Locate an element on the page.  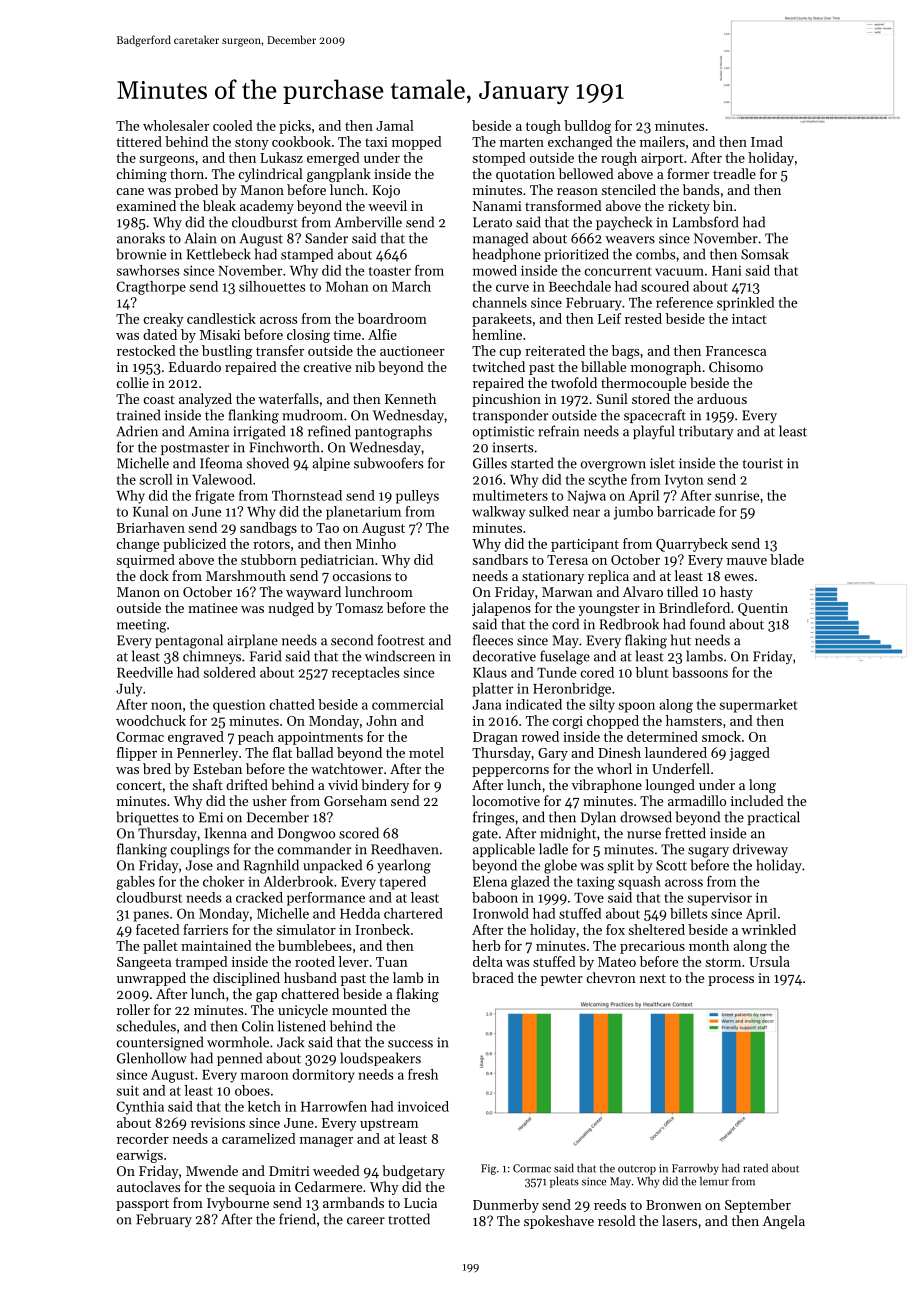
Minho is located at coordinates (376, 543).
